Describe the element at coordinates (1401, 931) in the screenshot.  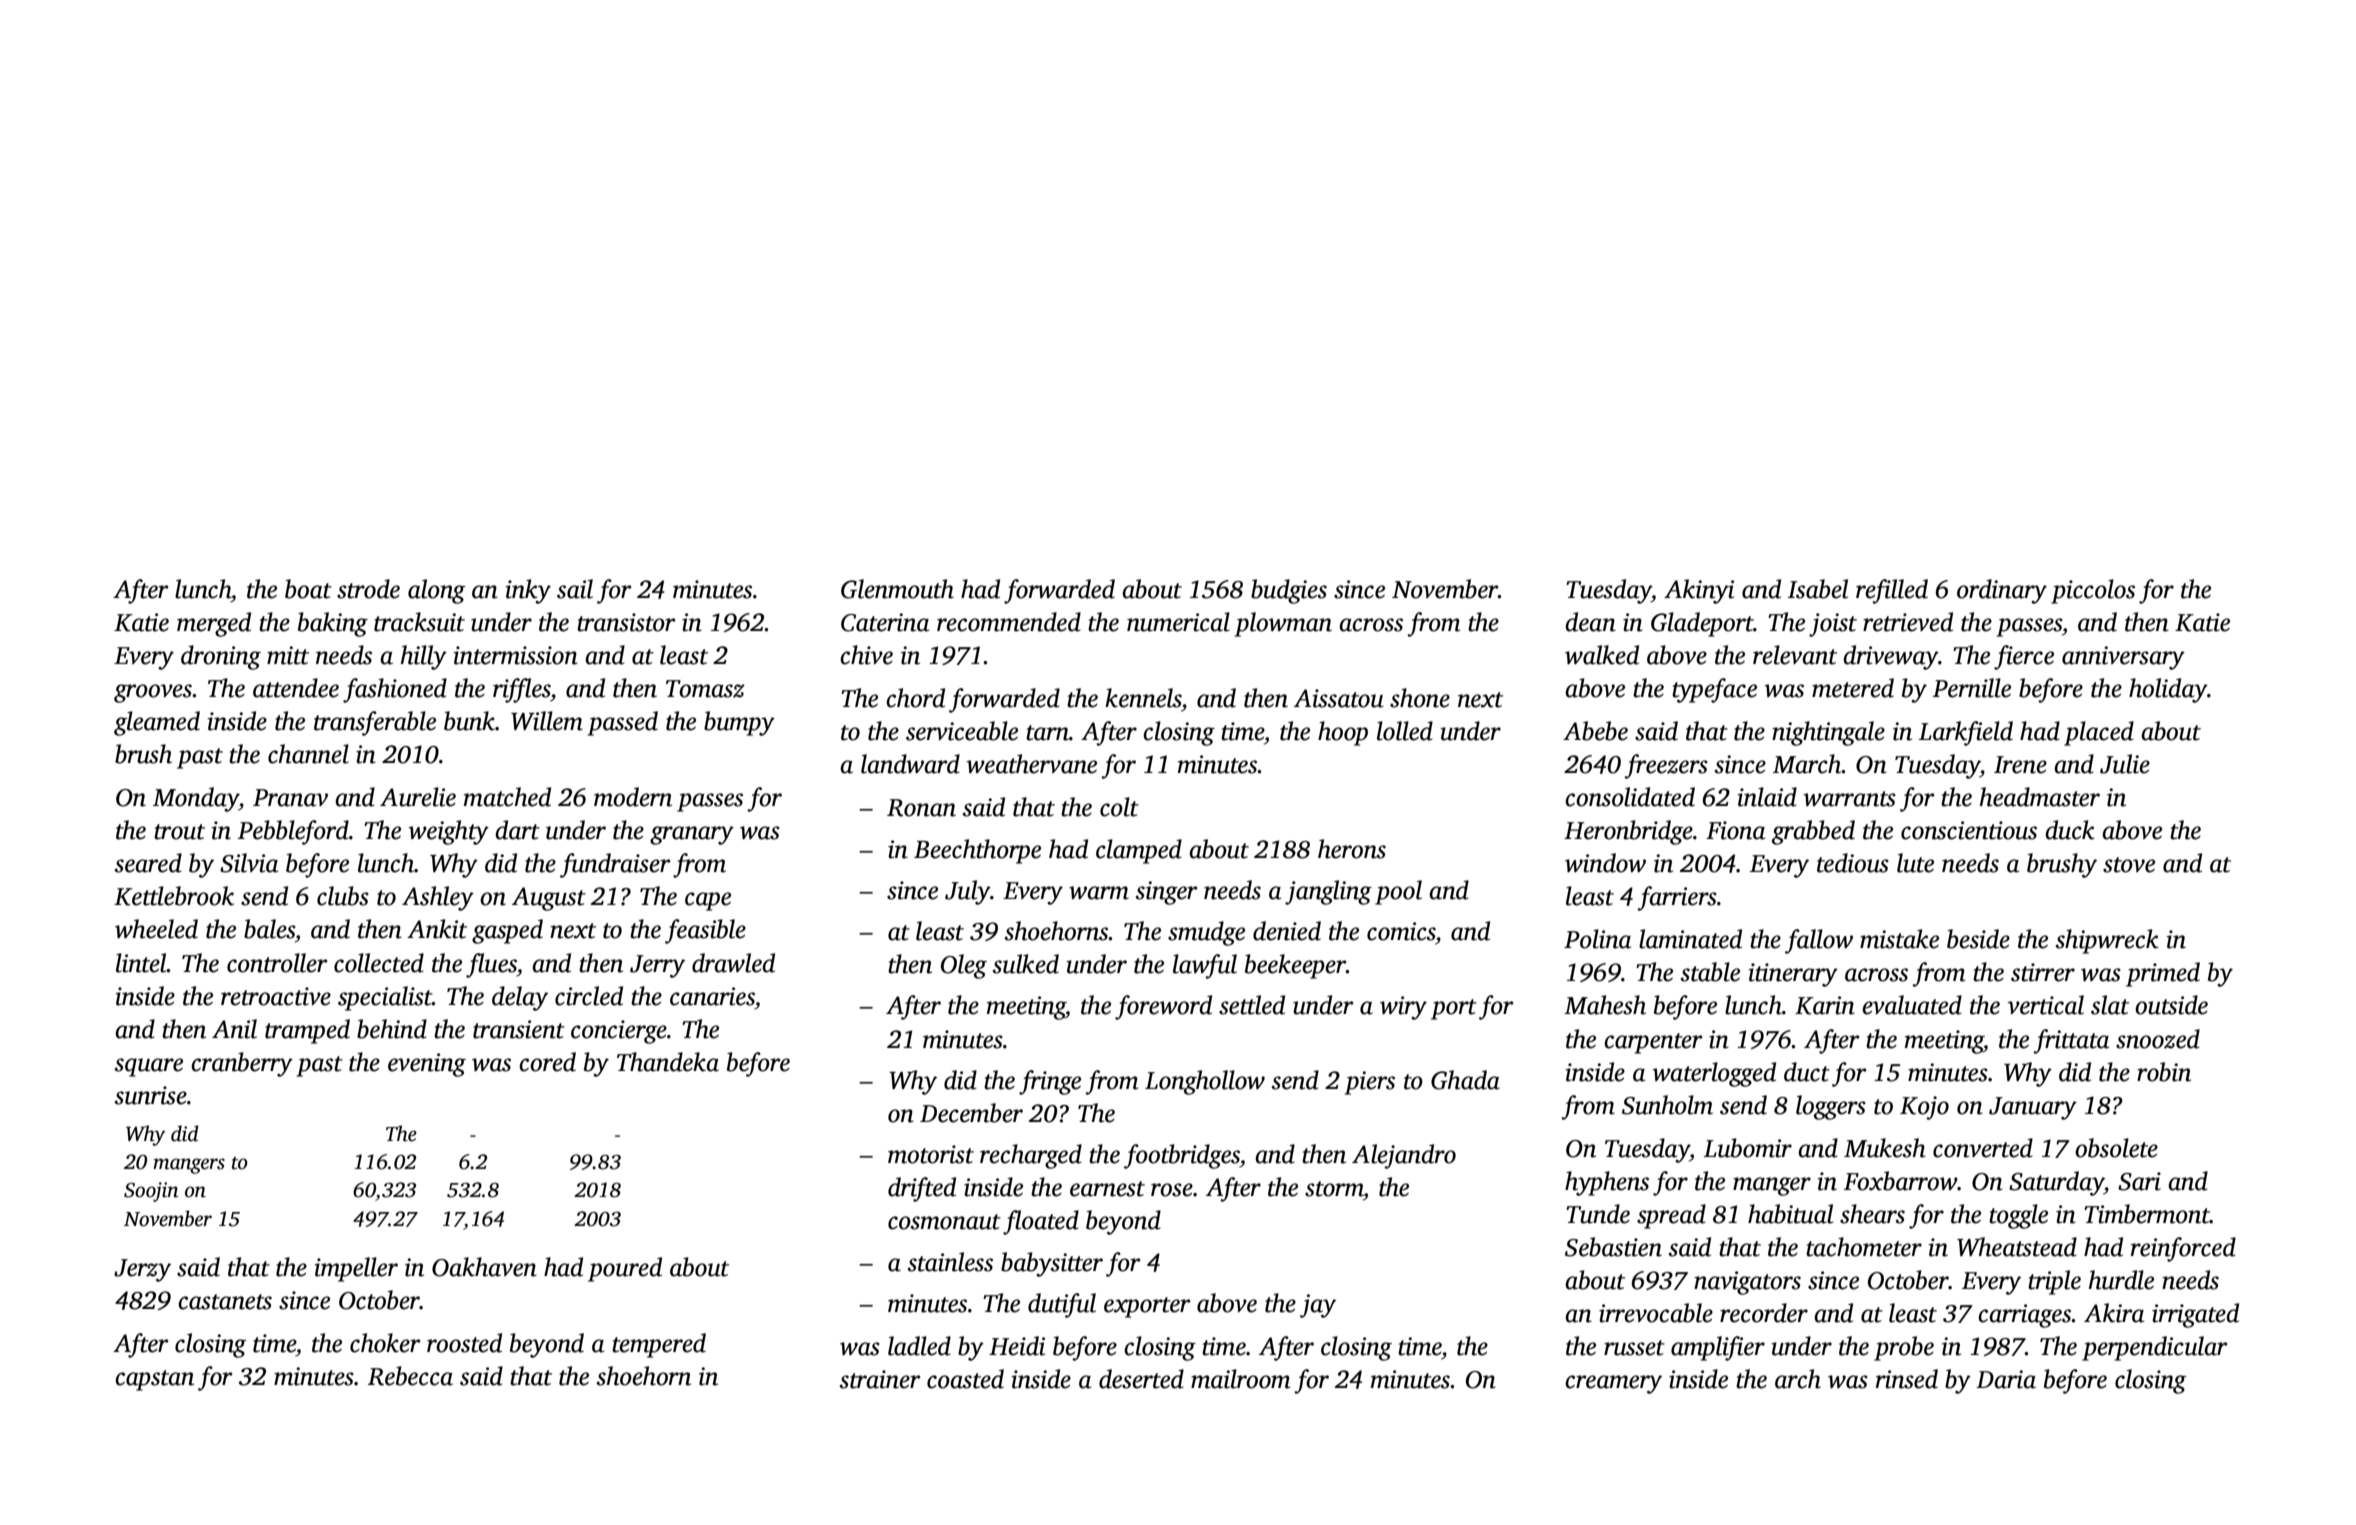
I see `comics` at that location.
